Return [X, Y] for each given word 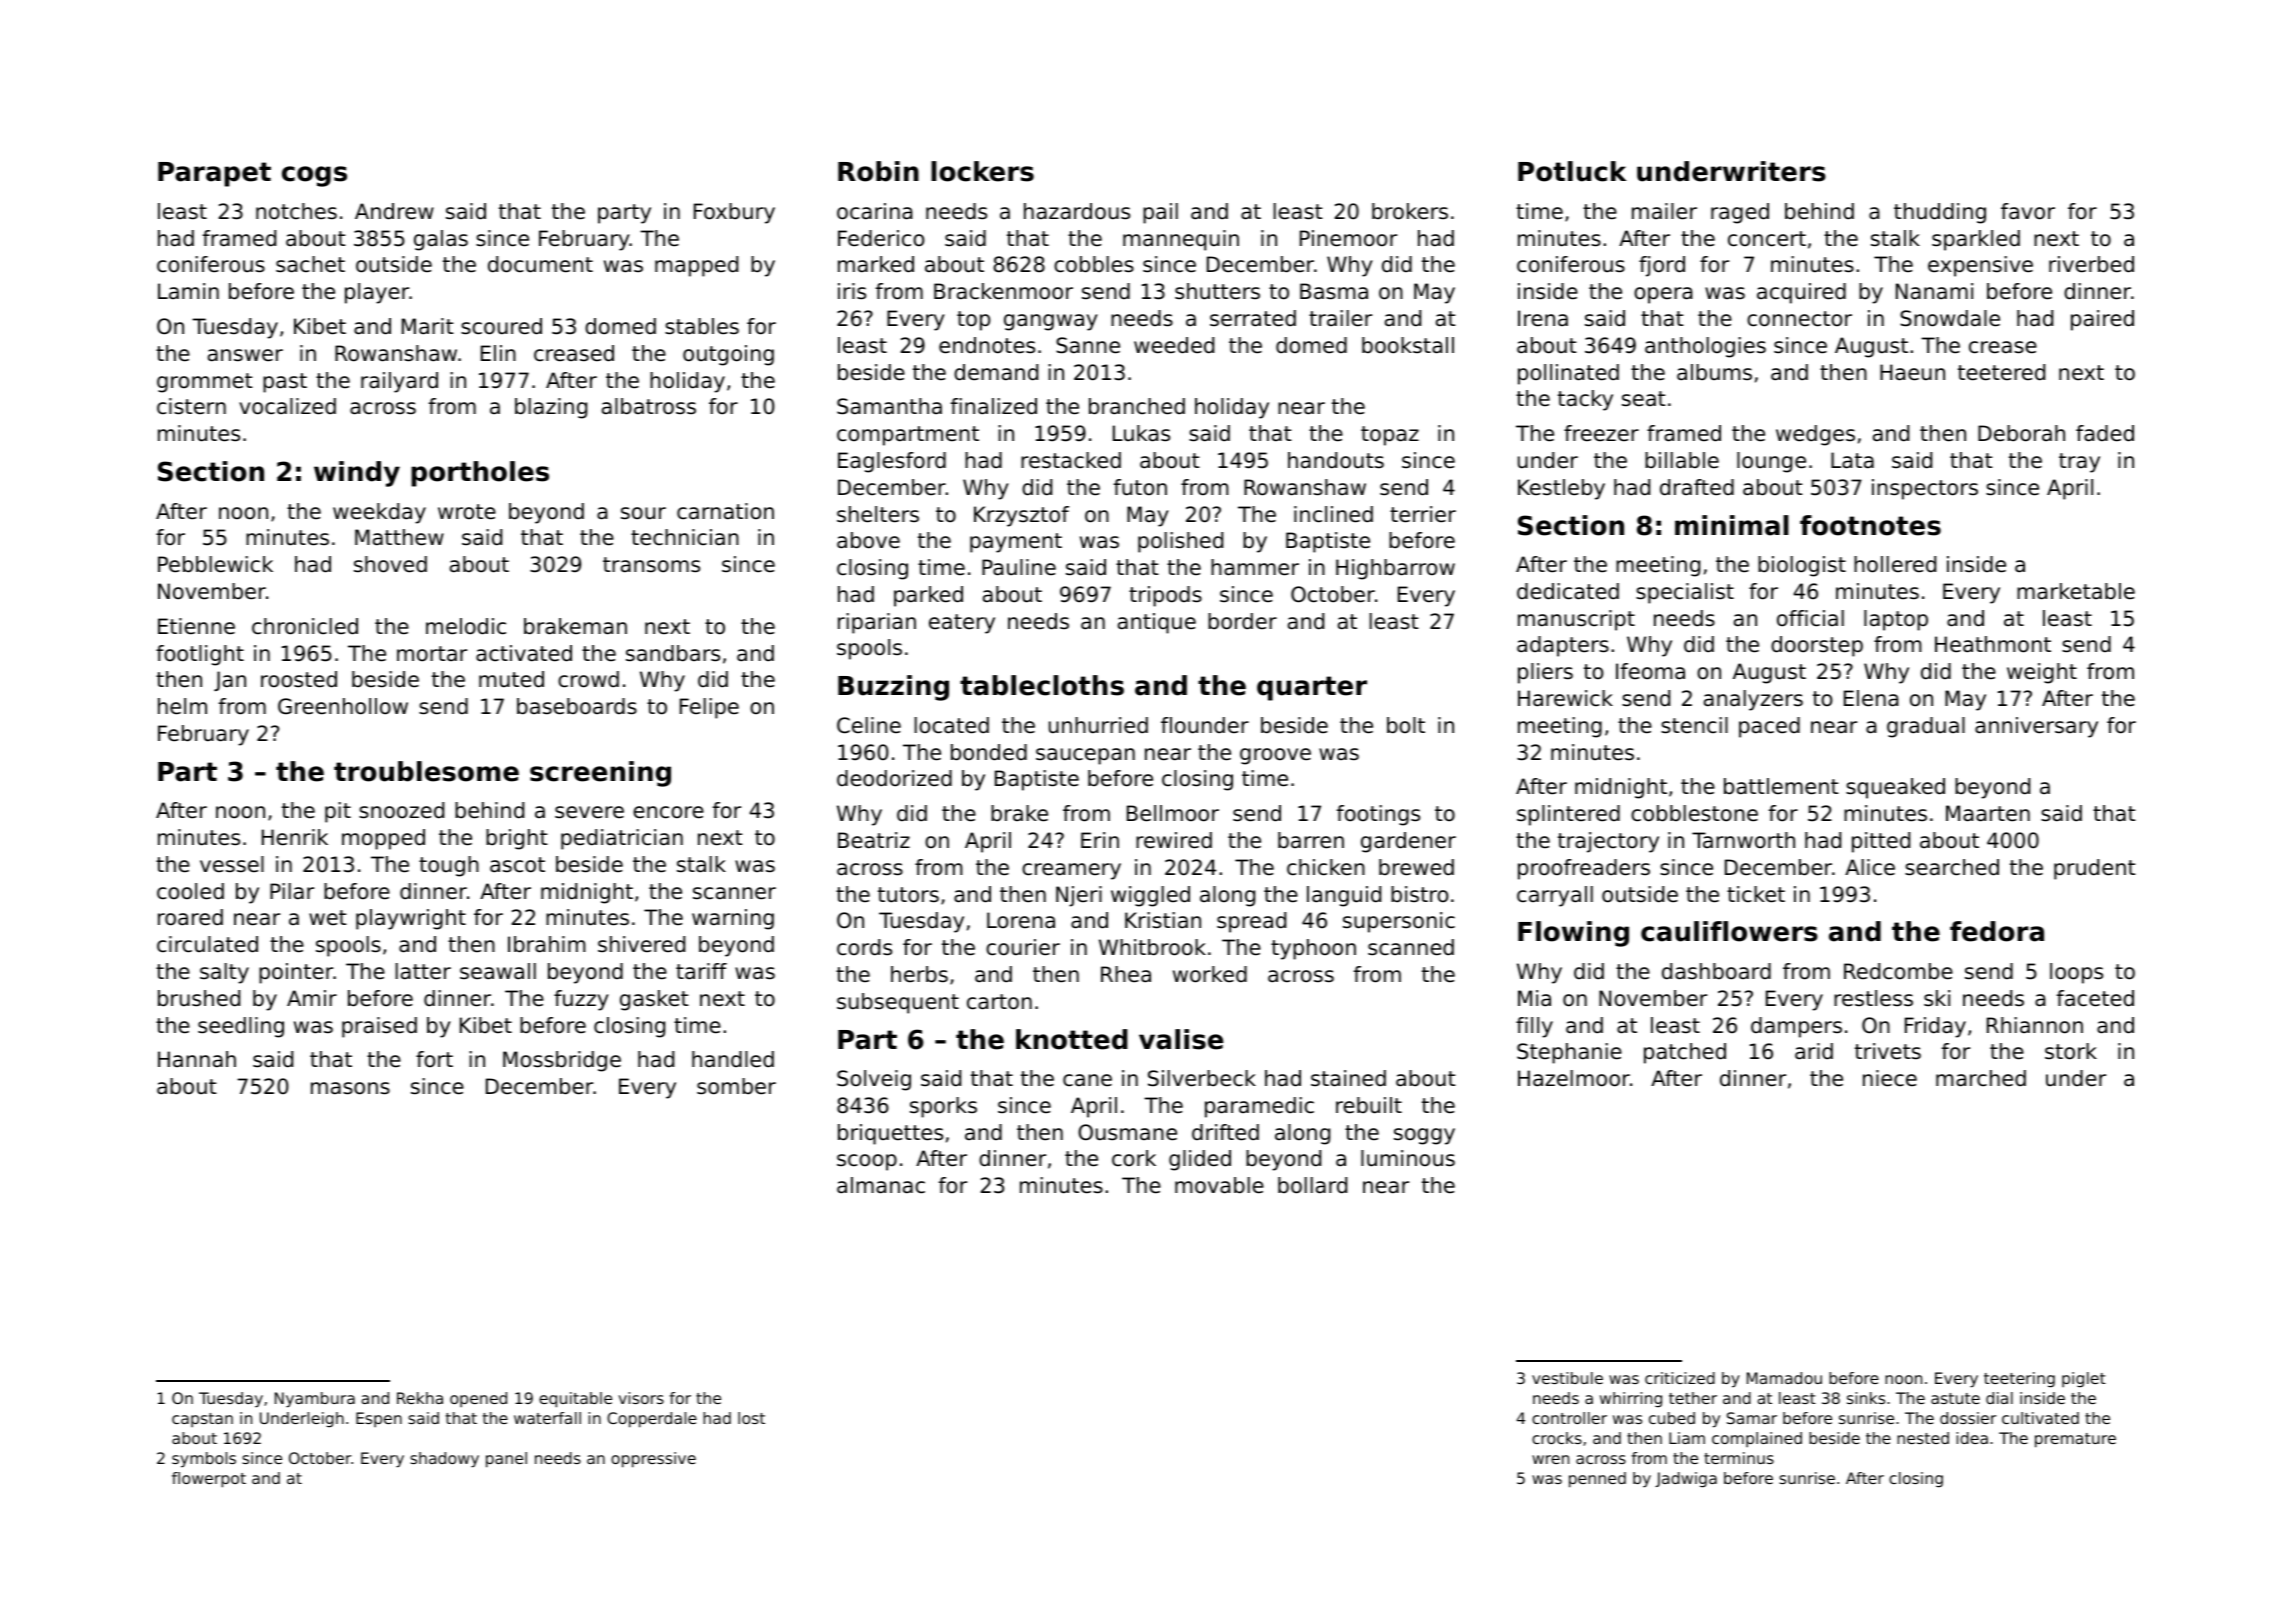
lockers [982, 171]
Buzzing [893, 688]
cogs [314, 176]
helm [182, 706]
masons [350, 1088]
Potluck [1572, 171]
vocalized [287, 406]
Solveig [874, 1080]
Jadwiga [1686, 1480]
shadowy [444, 1460]
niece [1890, 1078]
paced [1769, 727]
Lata [1852, 460]
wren [1550, 1459]
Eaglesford [892, 462]
